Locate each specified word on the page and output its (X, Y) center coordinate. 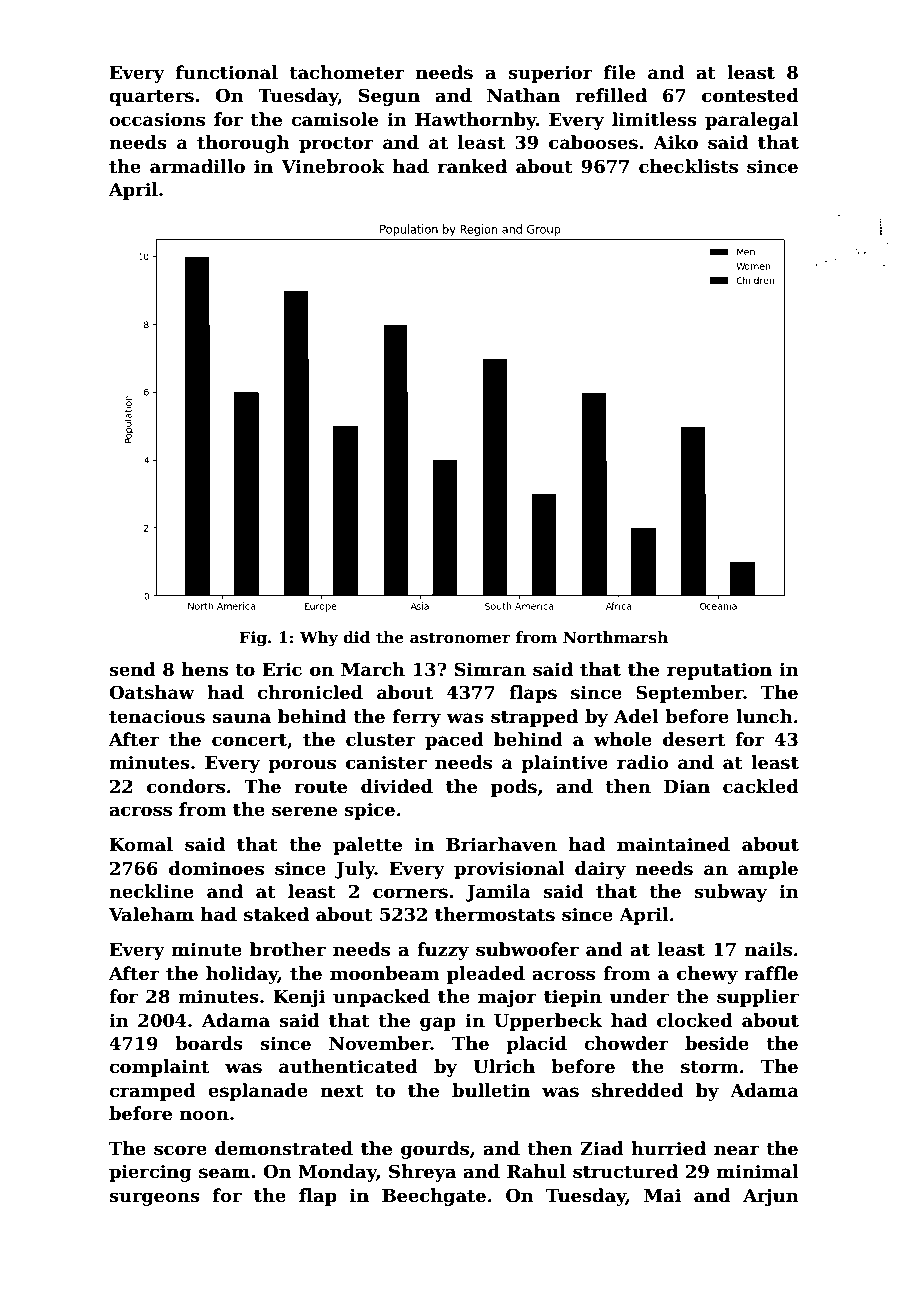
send (132, 669)
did (356, 637)
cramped (152, 1092)
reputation (719, 671)
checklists (688, 166)
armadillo (197, 166)
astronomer (460, 638)
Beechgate (434, 1197)
